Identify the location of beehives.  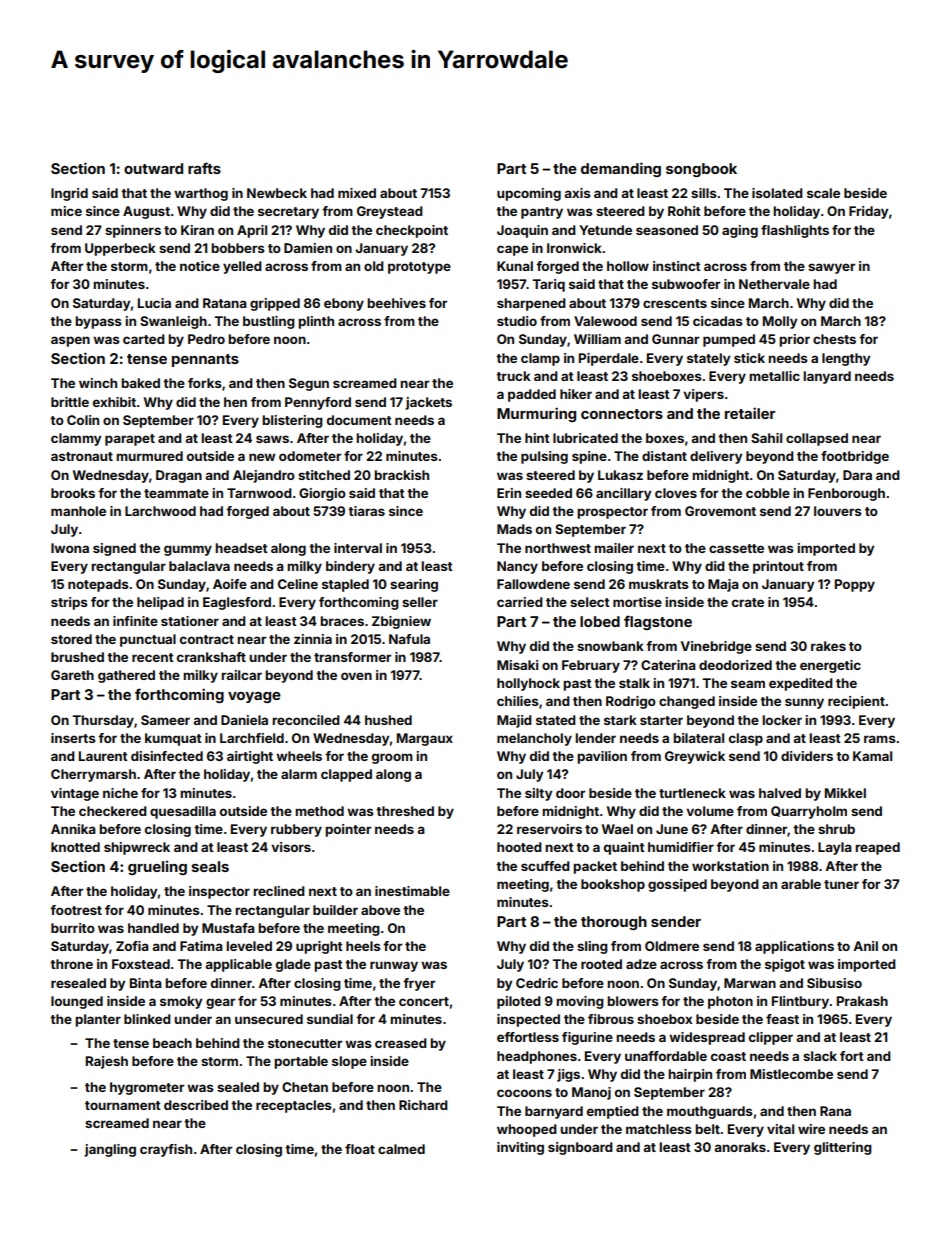
(396, 303).
